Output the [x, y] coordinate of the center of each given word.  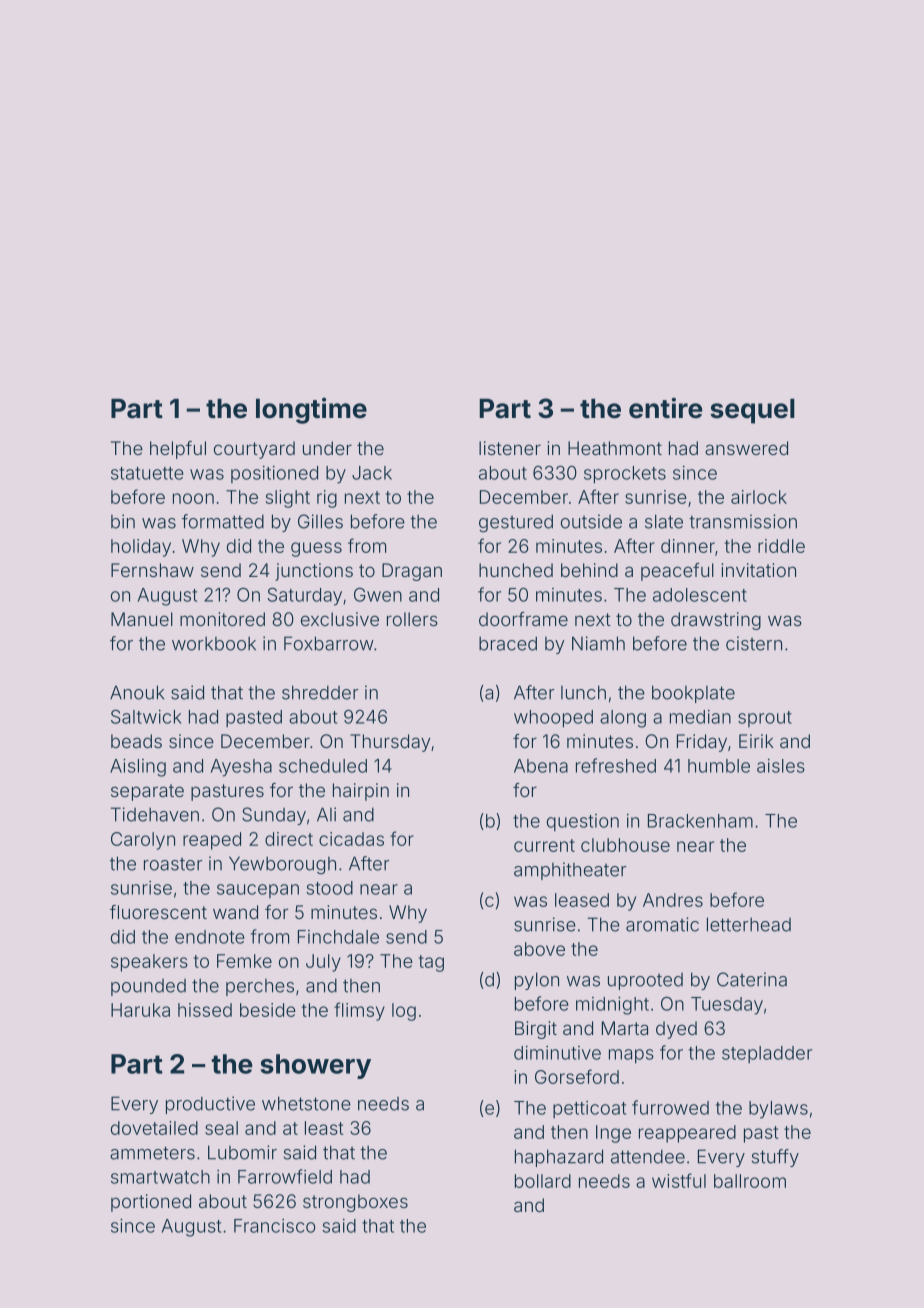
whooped [553, 719]
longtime [311, 411]
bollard [543, 1181]
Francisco [275, 1226]
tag [431, 963]
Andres [673, 900]
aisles [781, 766]
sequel [752, 411]
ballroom [750, 1181]
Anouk [137, 692]
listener [510, 448]
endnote [210, 937]
